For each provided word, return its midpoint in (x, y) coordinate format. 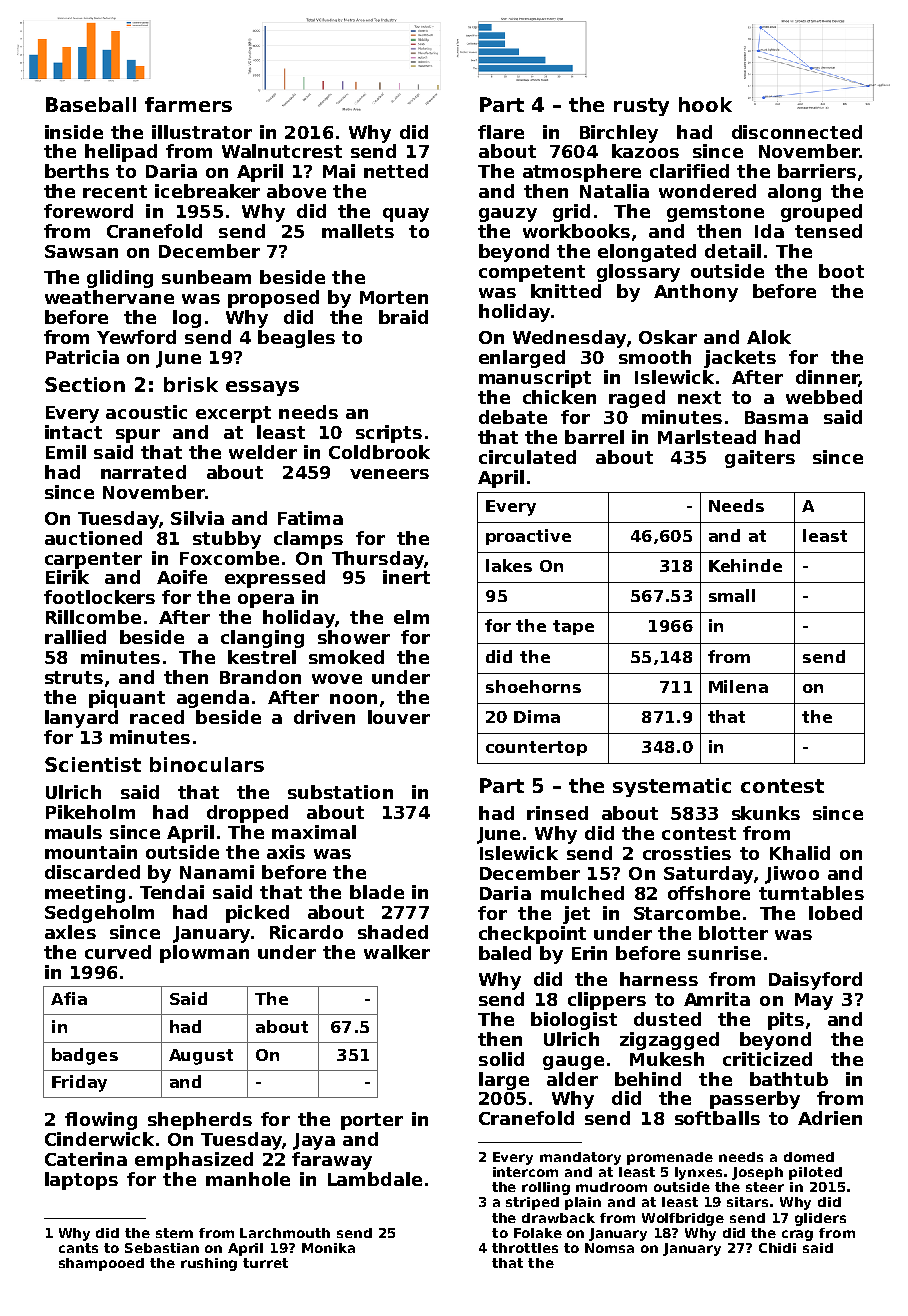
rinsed (557, 813)
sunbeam (206, 277)
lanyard (81, 719)
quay (406, 215)
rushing (209, 1264)
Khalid (800, 853)
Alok (769, 337)
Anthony (696, 293)
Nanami (217, 872)
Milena (738, 686)
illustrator (202, 132)
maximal (314, 832)
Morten (394, 297)
